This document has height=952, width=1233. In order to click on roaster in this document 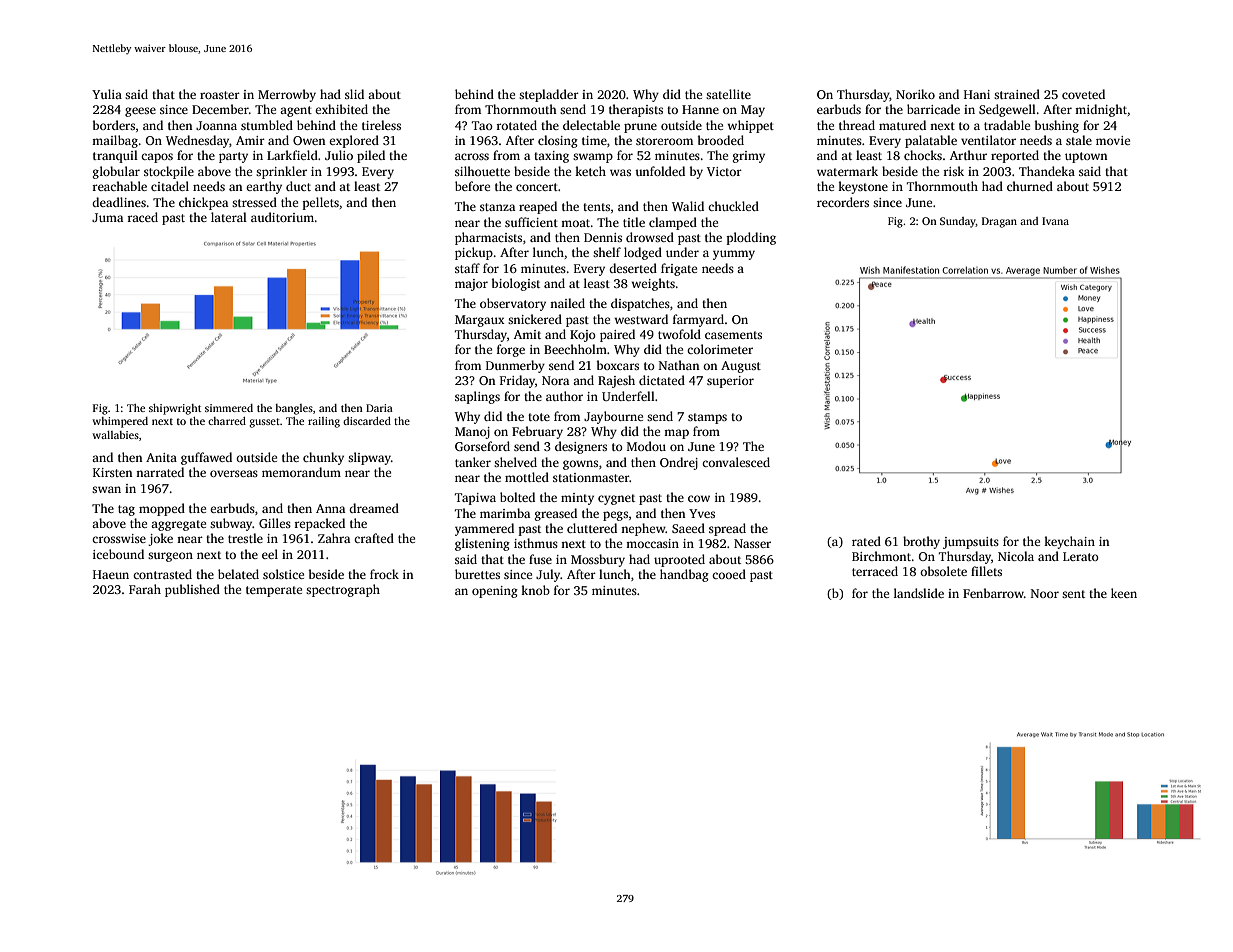, I will do `click(220, 95)`.
